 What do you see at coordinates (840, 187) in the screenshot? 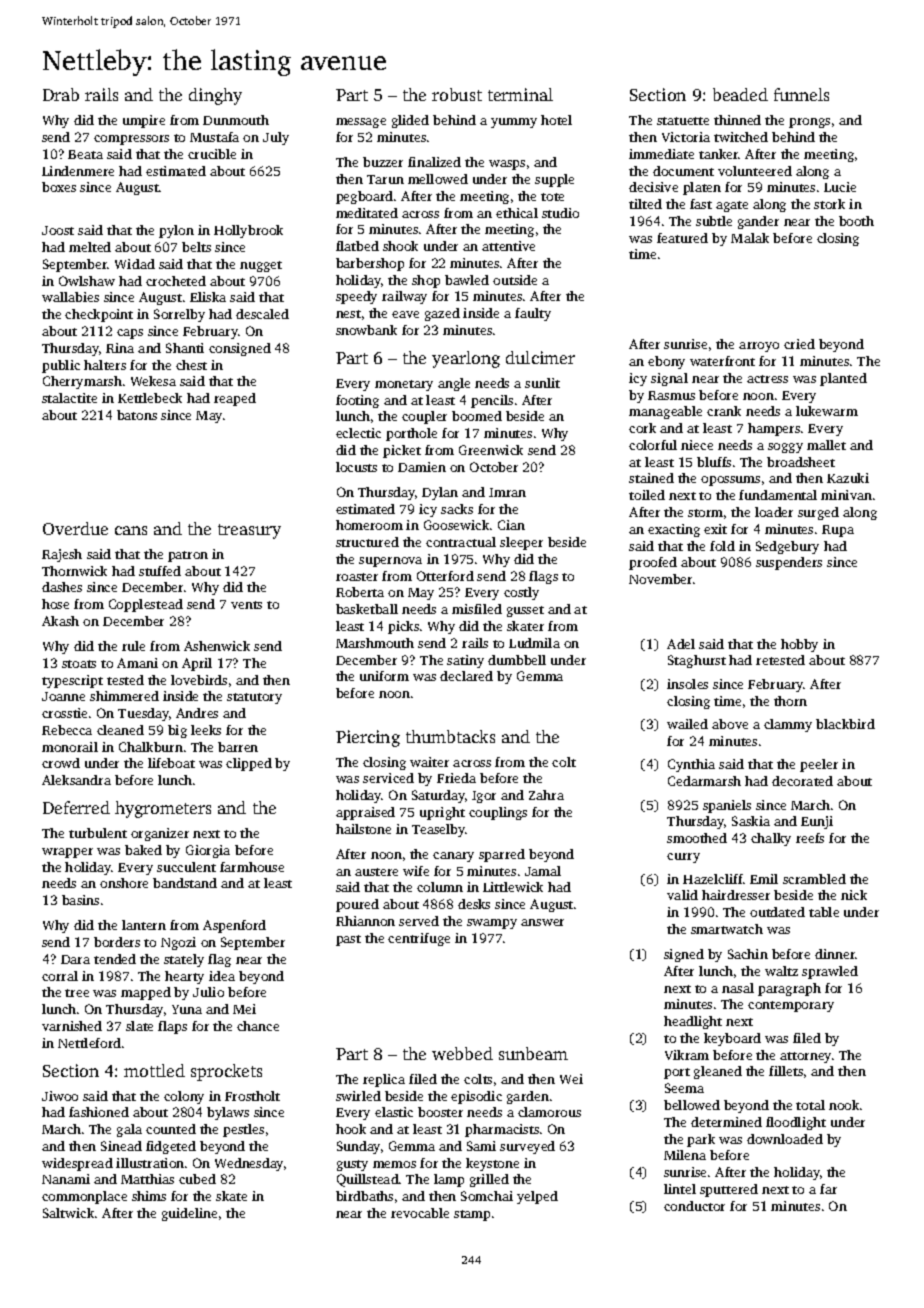
I see `Lucie` at bounding box center [840, 187].
